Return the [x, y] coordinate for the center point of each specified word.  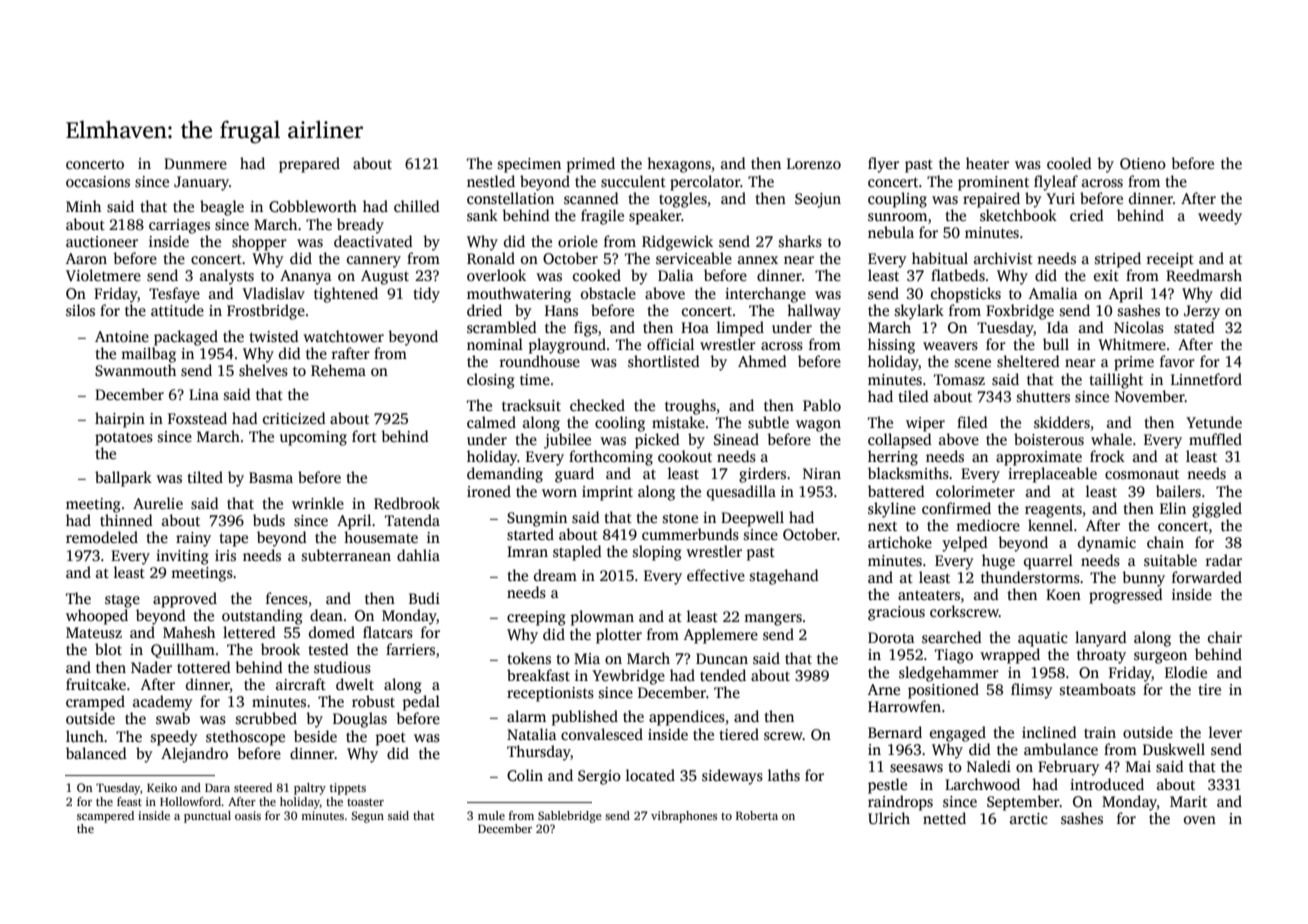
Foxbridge [1020, 312]
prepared [309, 165]
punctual [207, 817]
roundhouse [540, 361]
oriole [578, 241]
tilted [205, 477]
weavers [950, 346]
